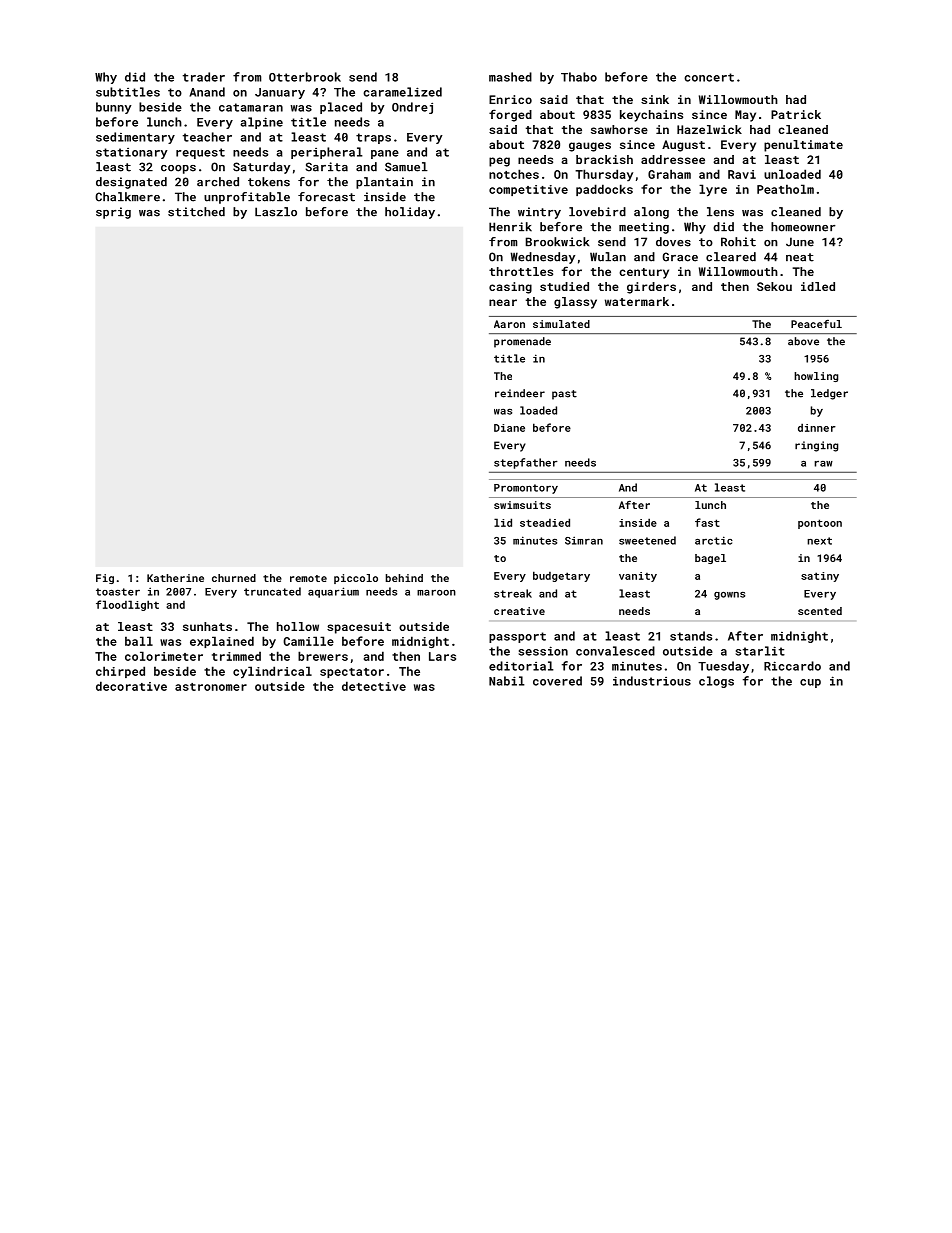  What do you see at coordinates (509, 324) in the image?
I see `Aaron` at bounding box center [509, 324].
